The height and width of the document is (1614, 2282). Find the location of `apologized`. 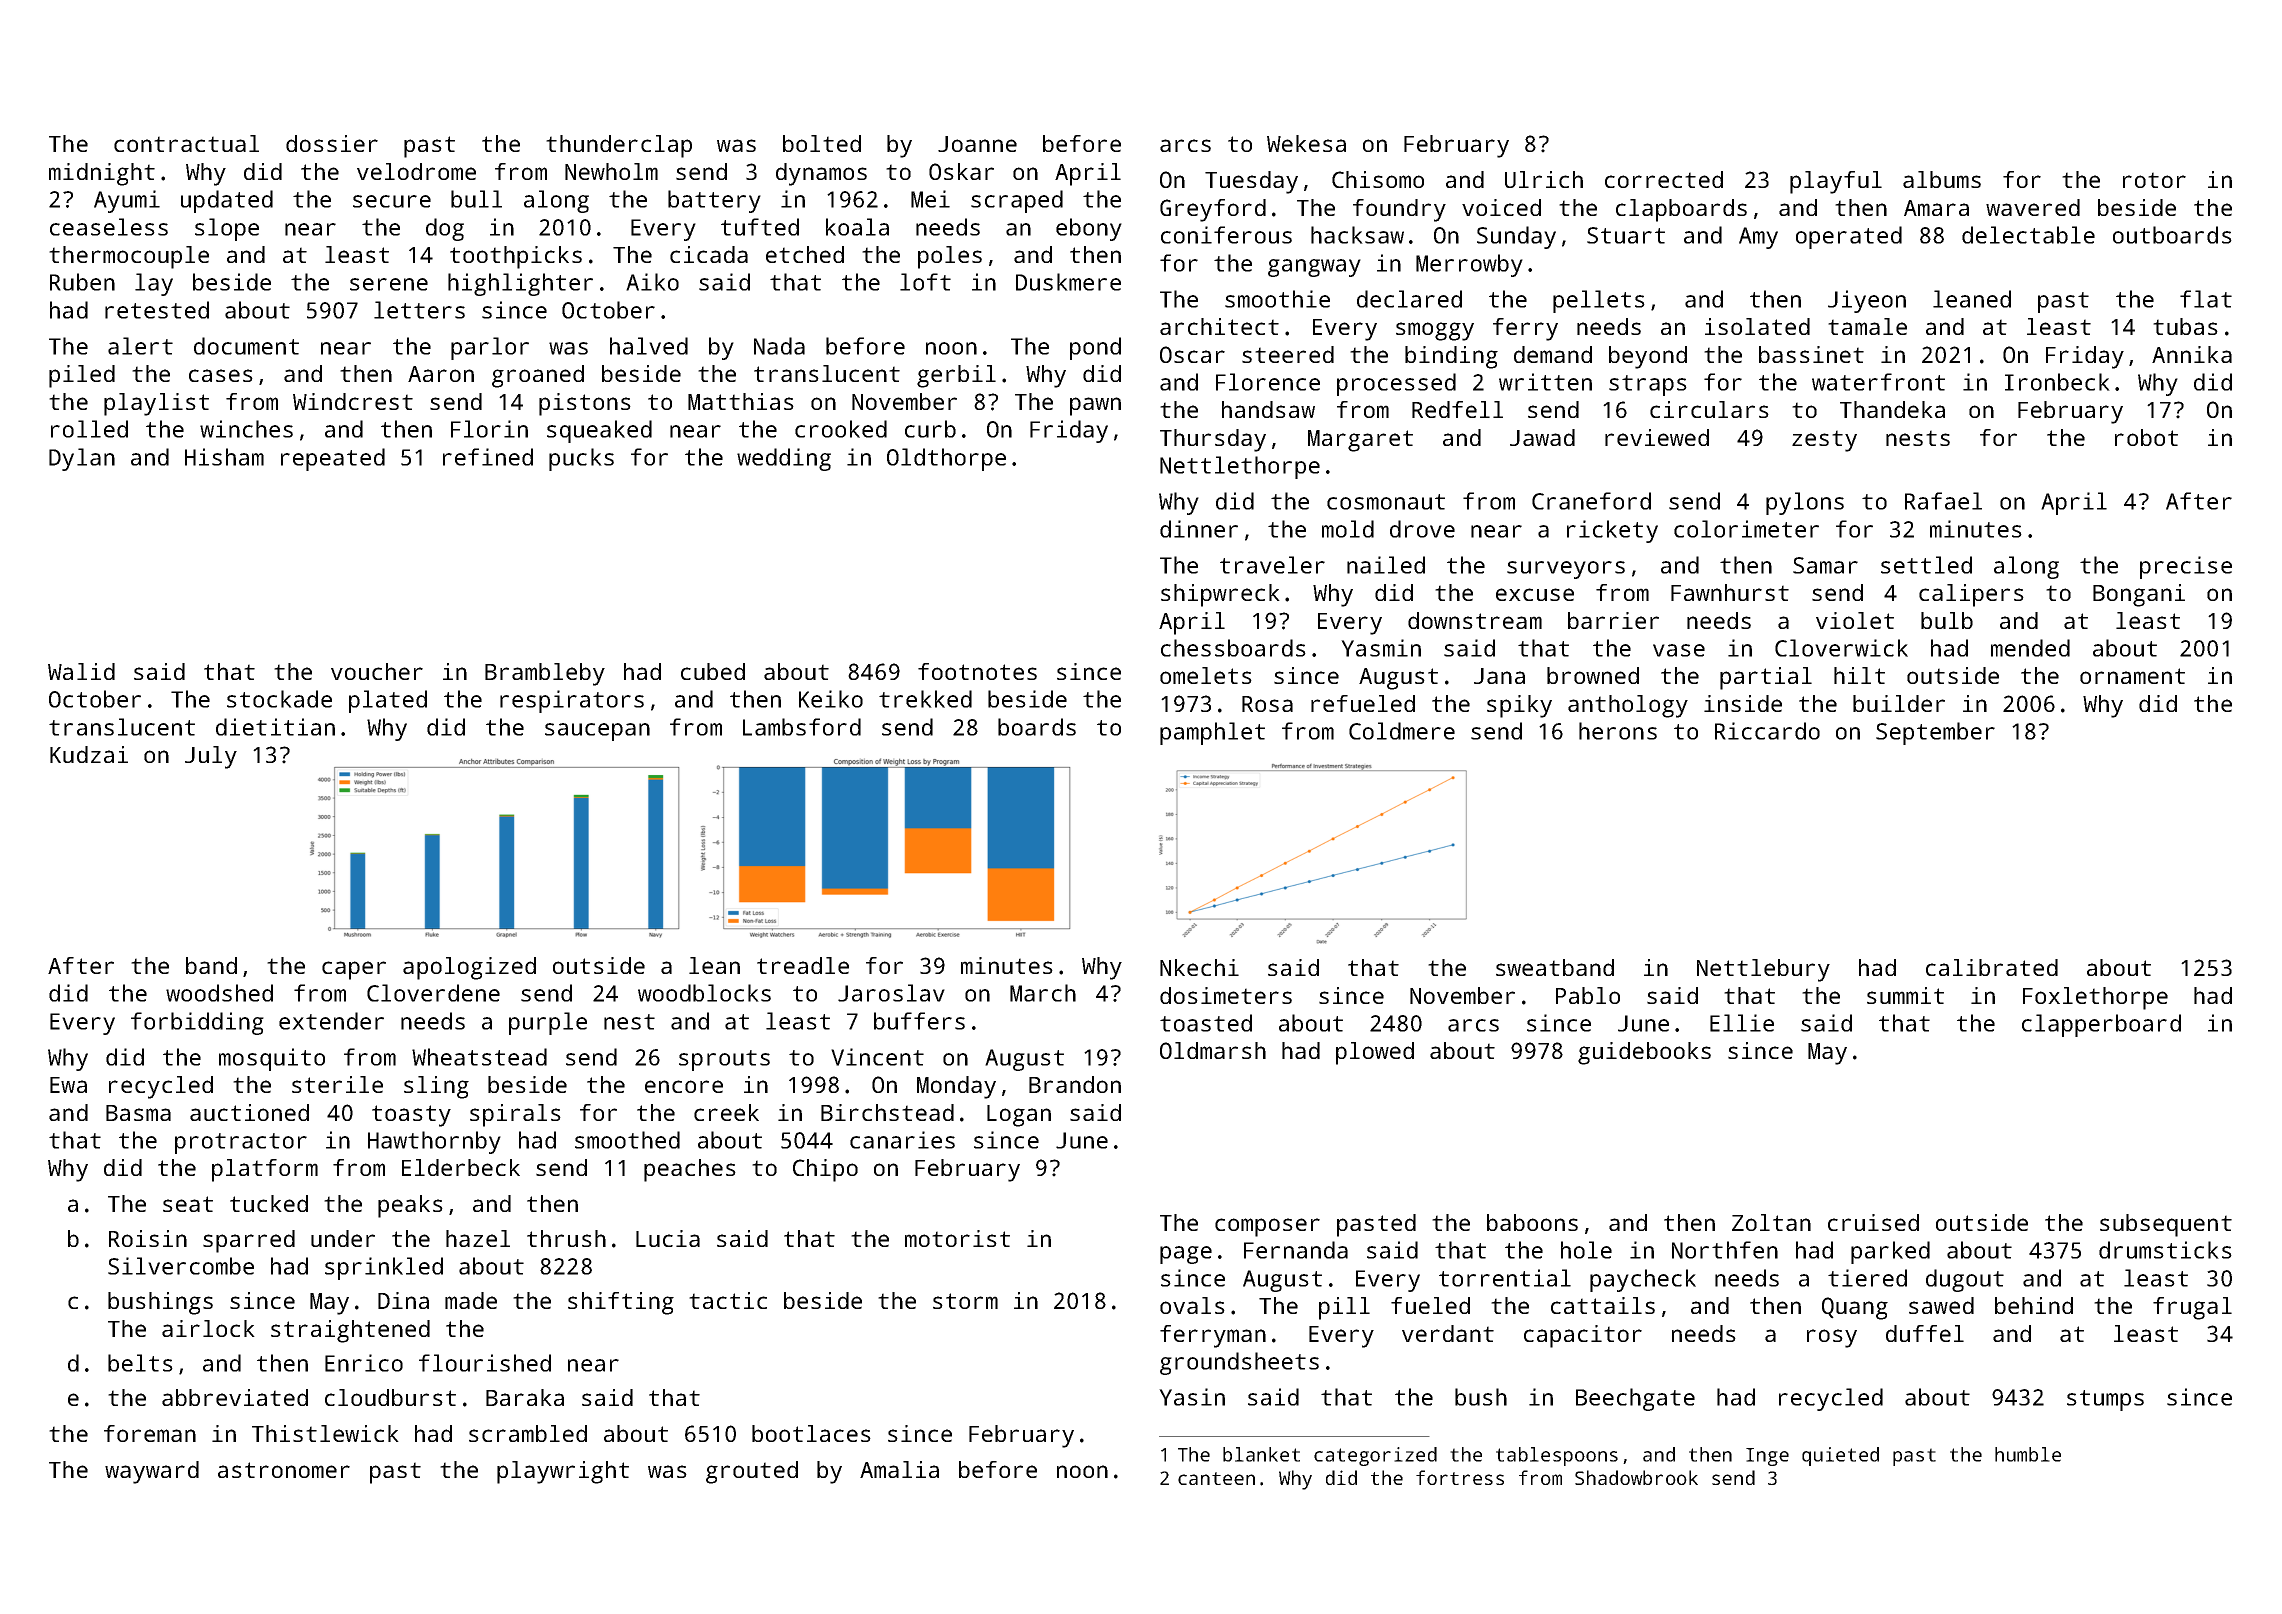

apologized is located at coordinates (469, 968).
